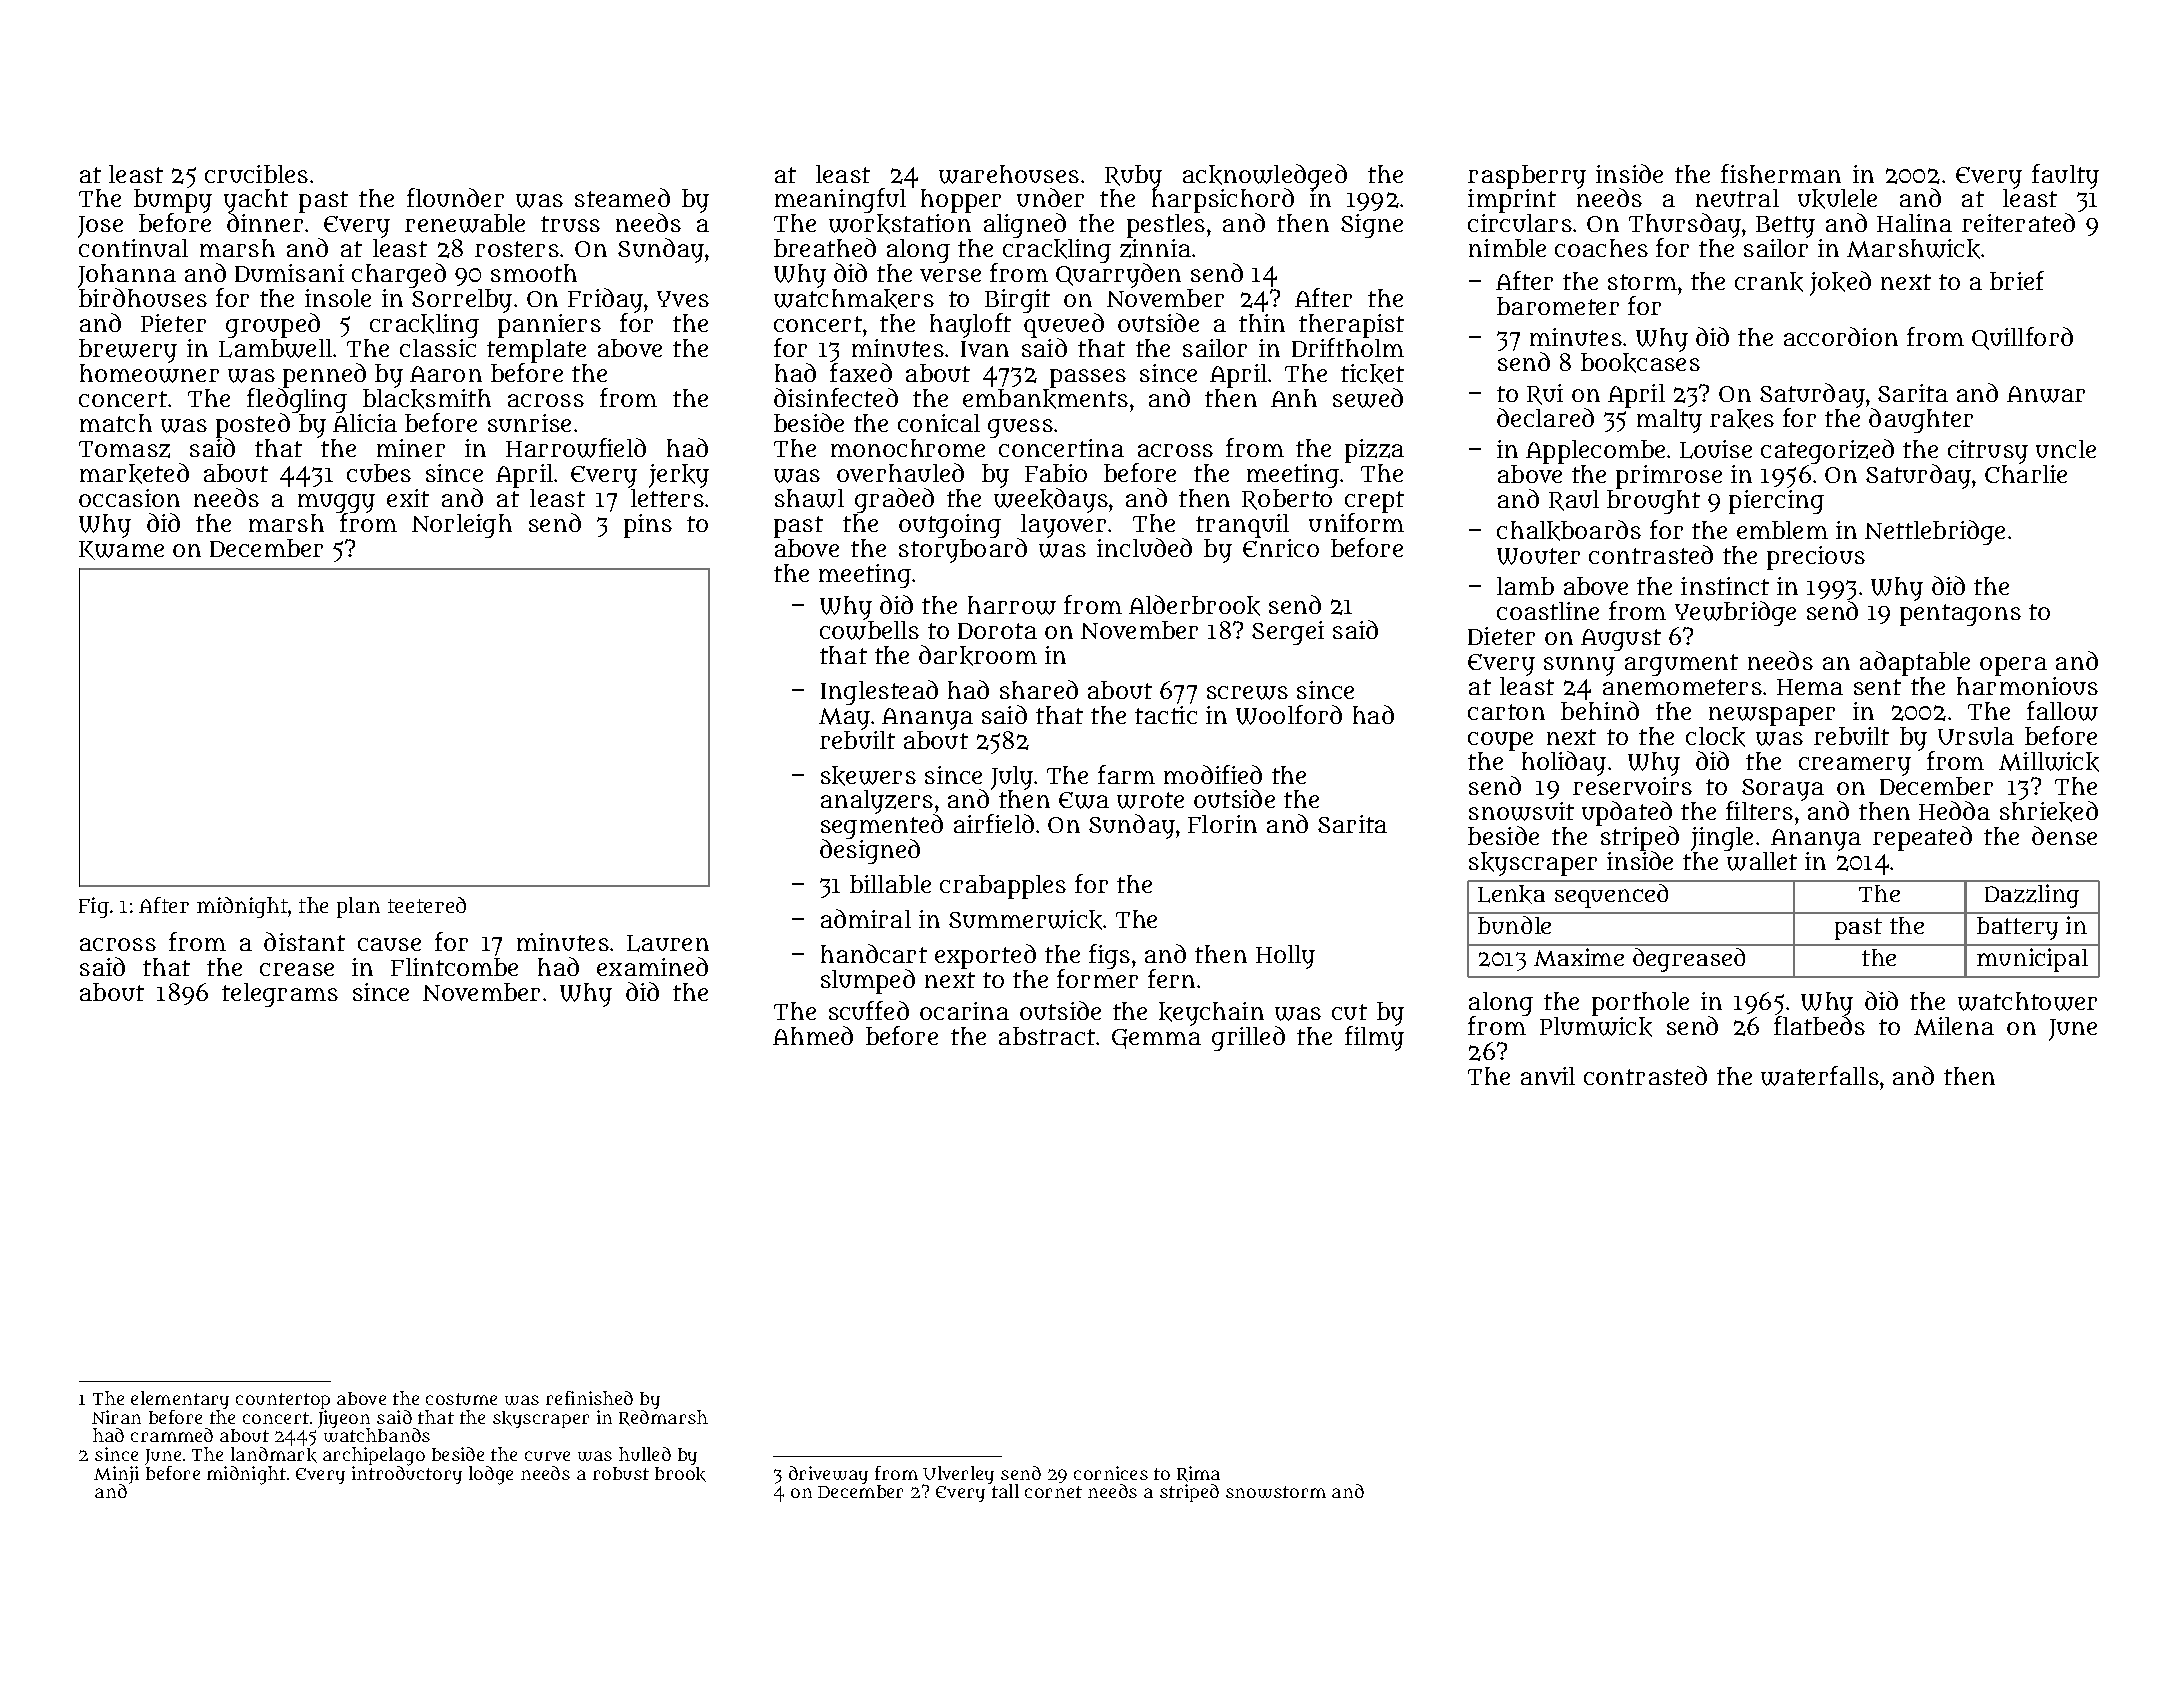  What do you see at coordinates (2065, 176) in the screenshot?
I see `faulty` at bounding box center [2065, 176].
